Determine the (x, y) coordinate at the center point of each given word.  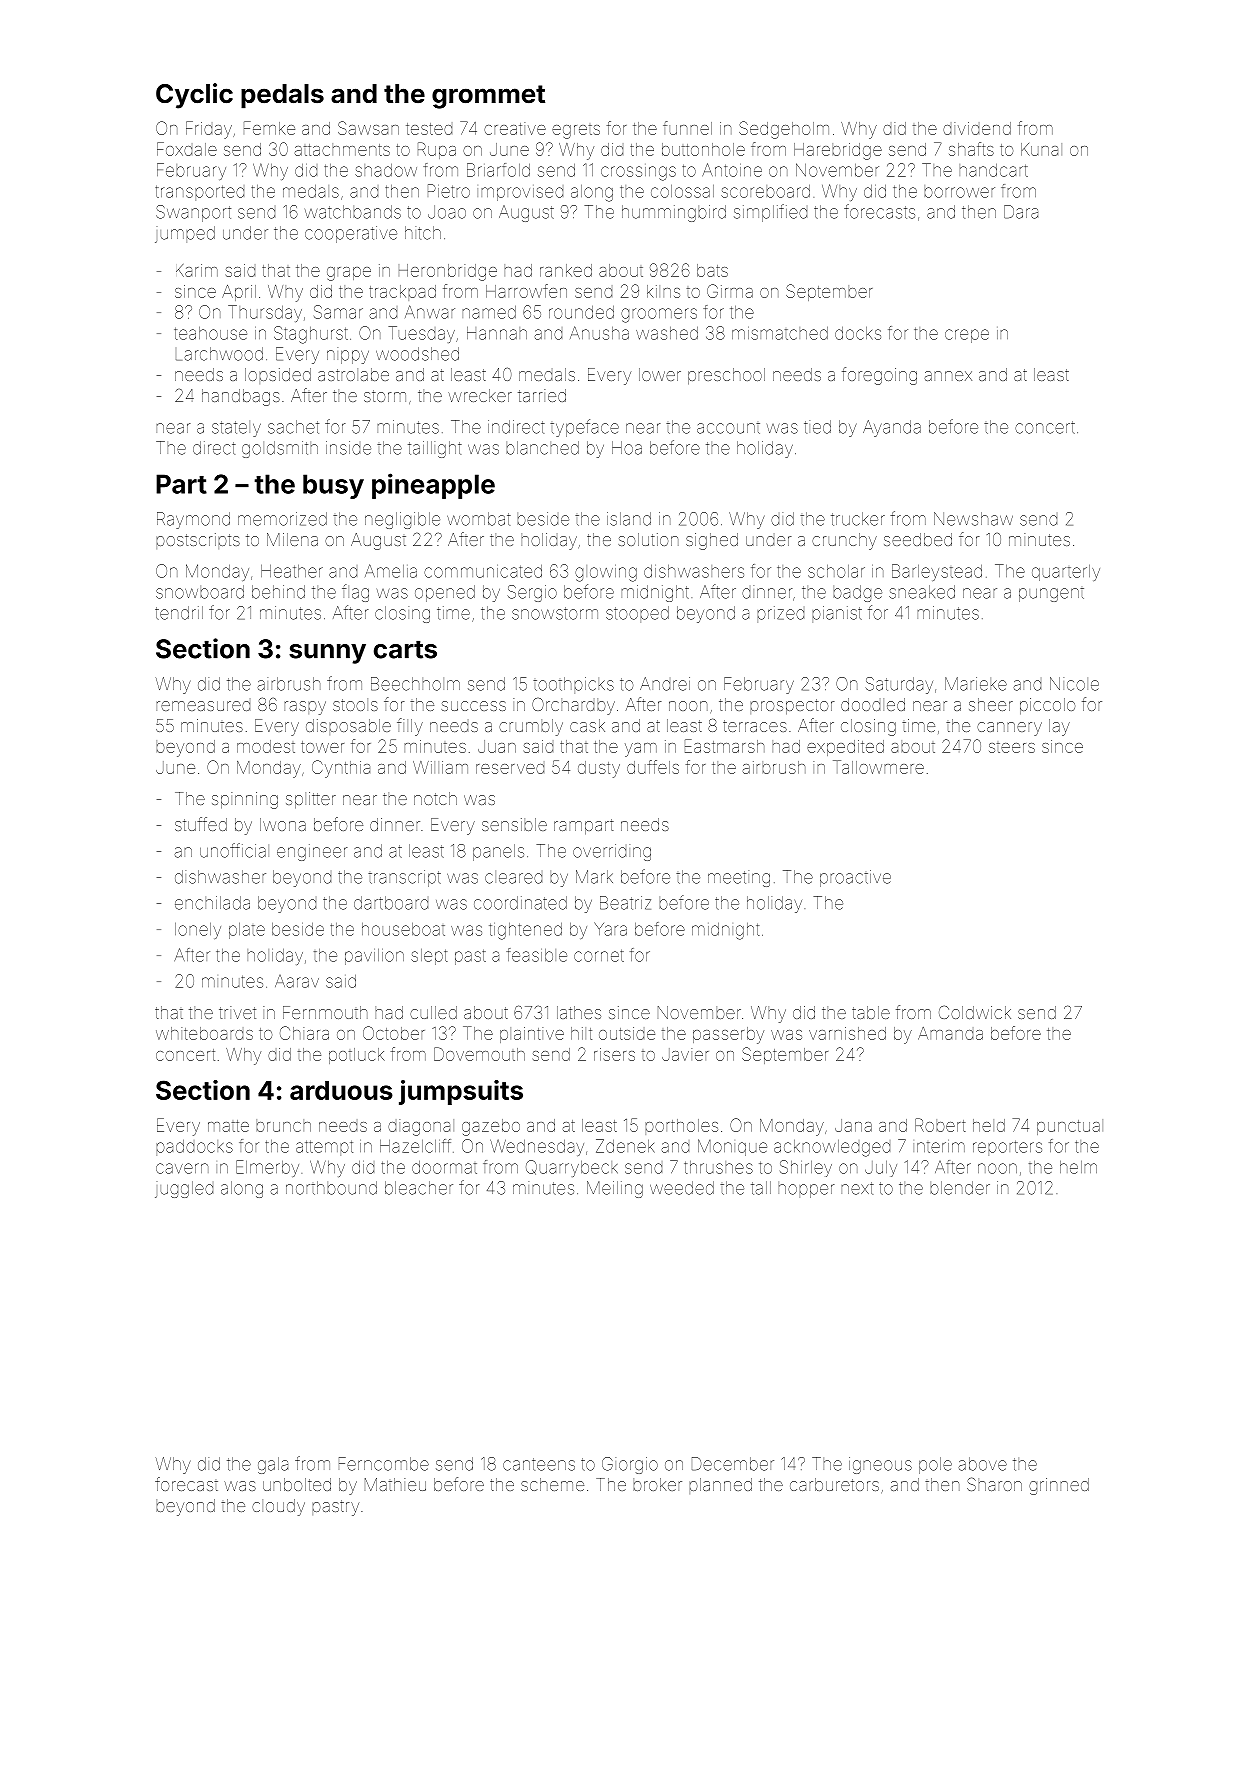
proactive (855, 878)
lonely (198, 931)
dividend (977, 128)
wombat (479, 519)
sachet (293, 427)
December (733, 1464)
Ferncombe (384, 1464)
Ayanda (892, 428)
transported (199, 193)
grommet (488, 97)
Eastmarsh (725, 746)
